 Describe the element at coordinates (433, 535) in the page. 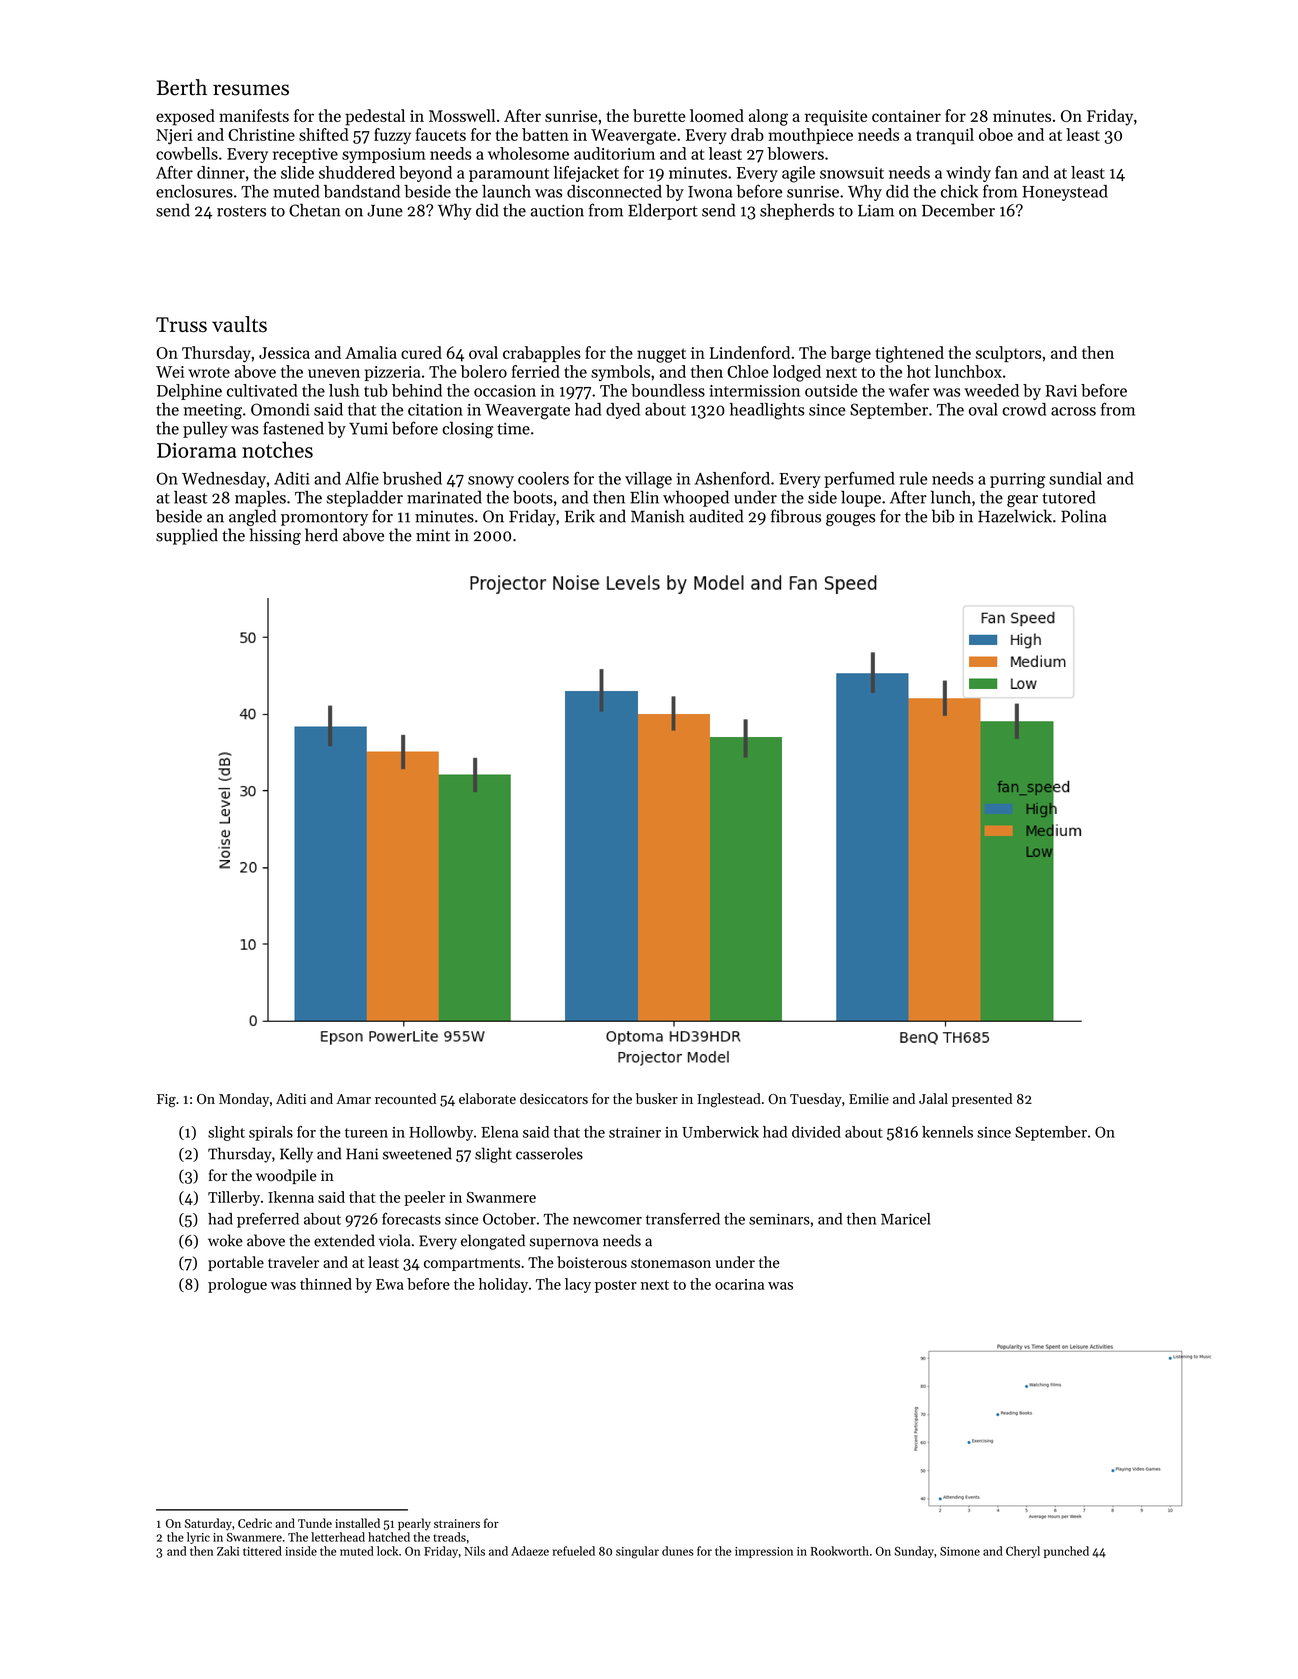

I see `mint` at that location.
